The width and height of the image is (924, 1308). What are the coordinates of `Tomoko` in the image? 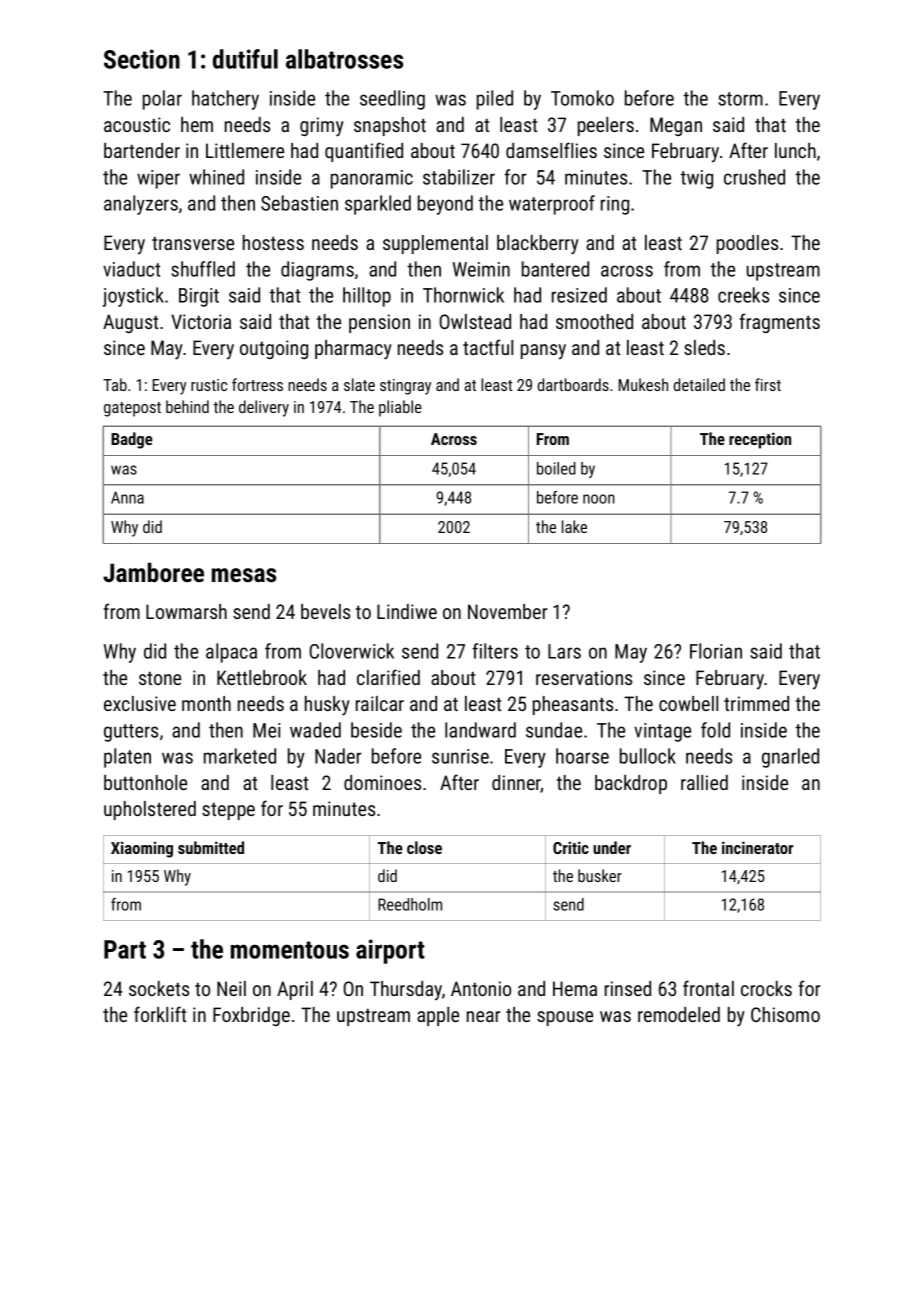 It's located at (582, 98).
